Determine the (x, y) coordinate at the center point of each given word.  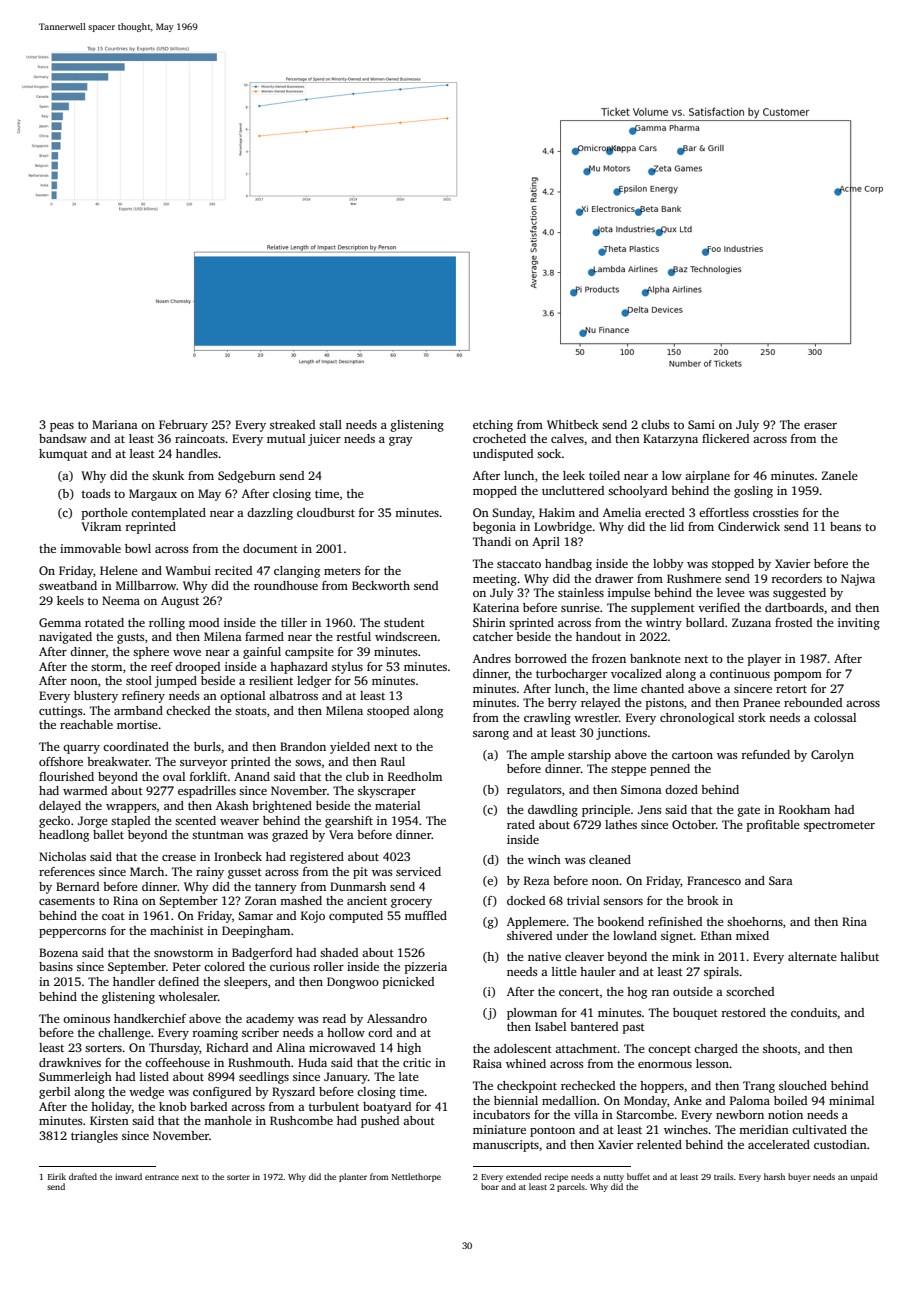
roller (328, 966)
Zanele (840, 475)
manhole (228, 1120)
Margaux (153, 495)
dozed (681, 789)
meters (342, 571)
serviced (418, 871)
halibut (859, 956)
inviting (859, 624)
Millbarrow (146, 585)
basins (56, 966)
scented (195, 820)
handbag (568, 565)
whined (526, 1063)
